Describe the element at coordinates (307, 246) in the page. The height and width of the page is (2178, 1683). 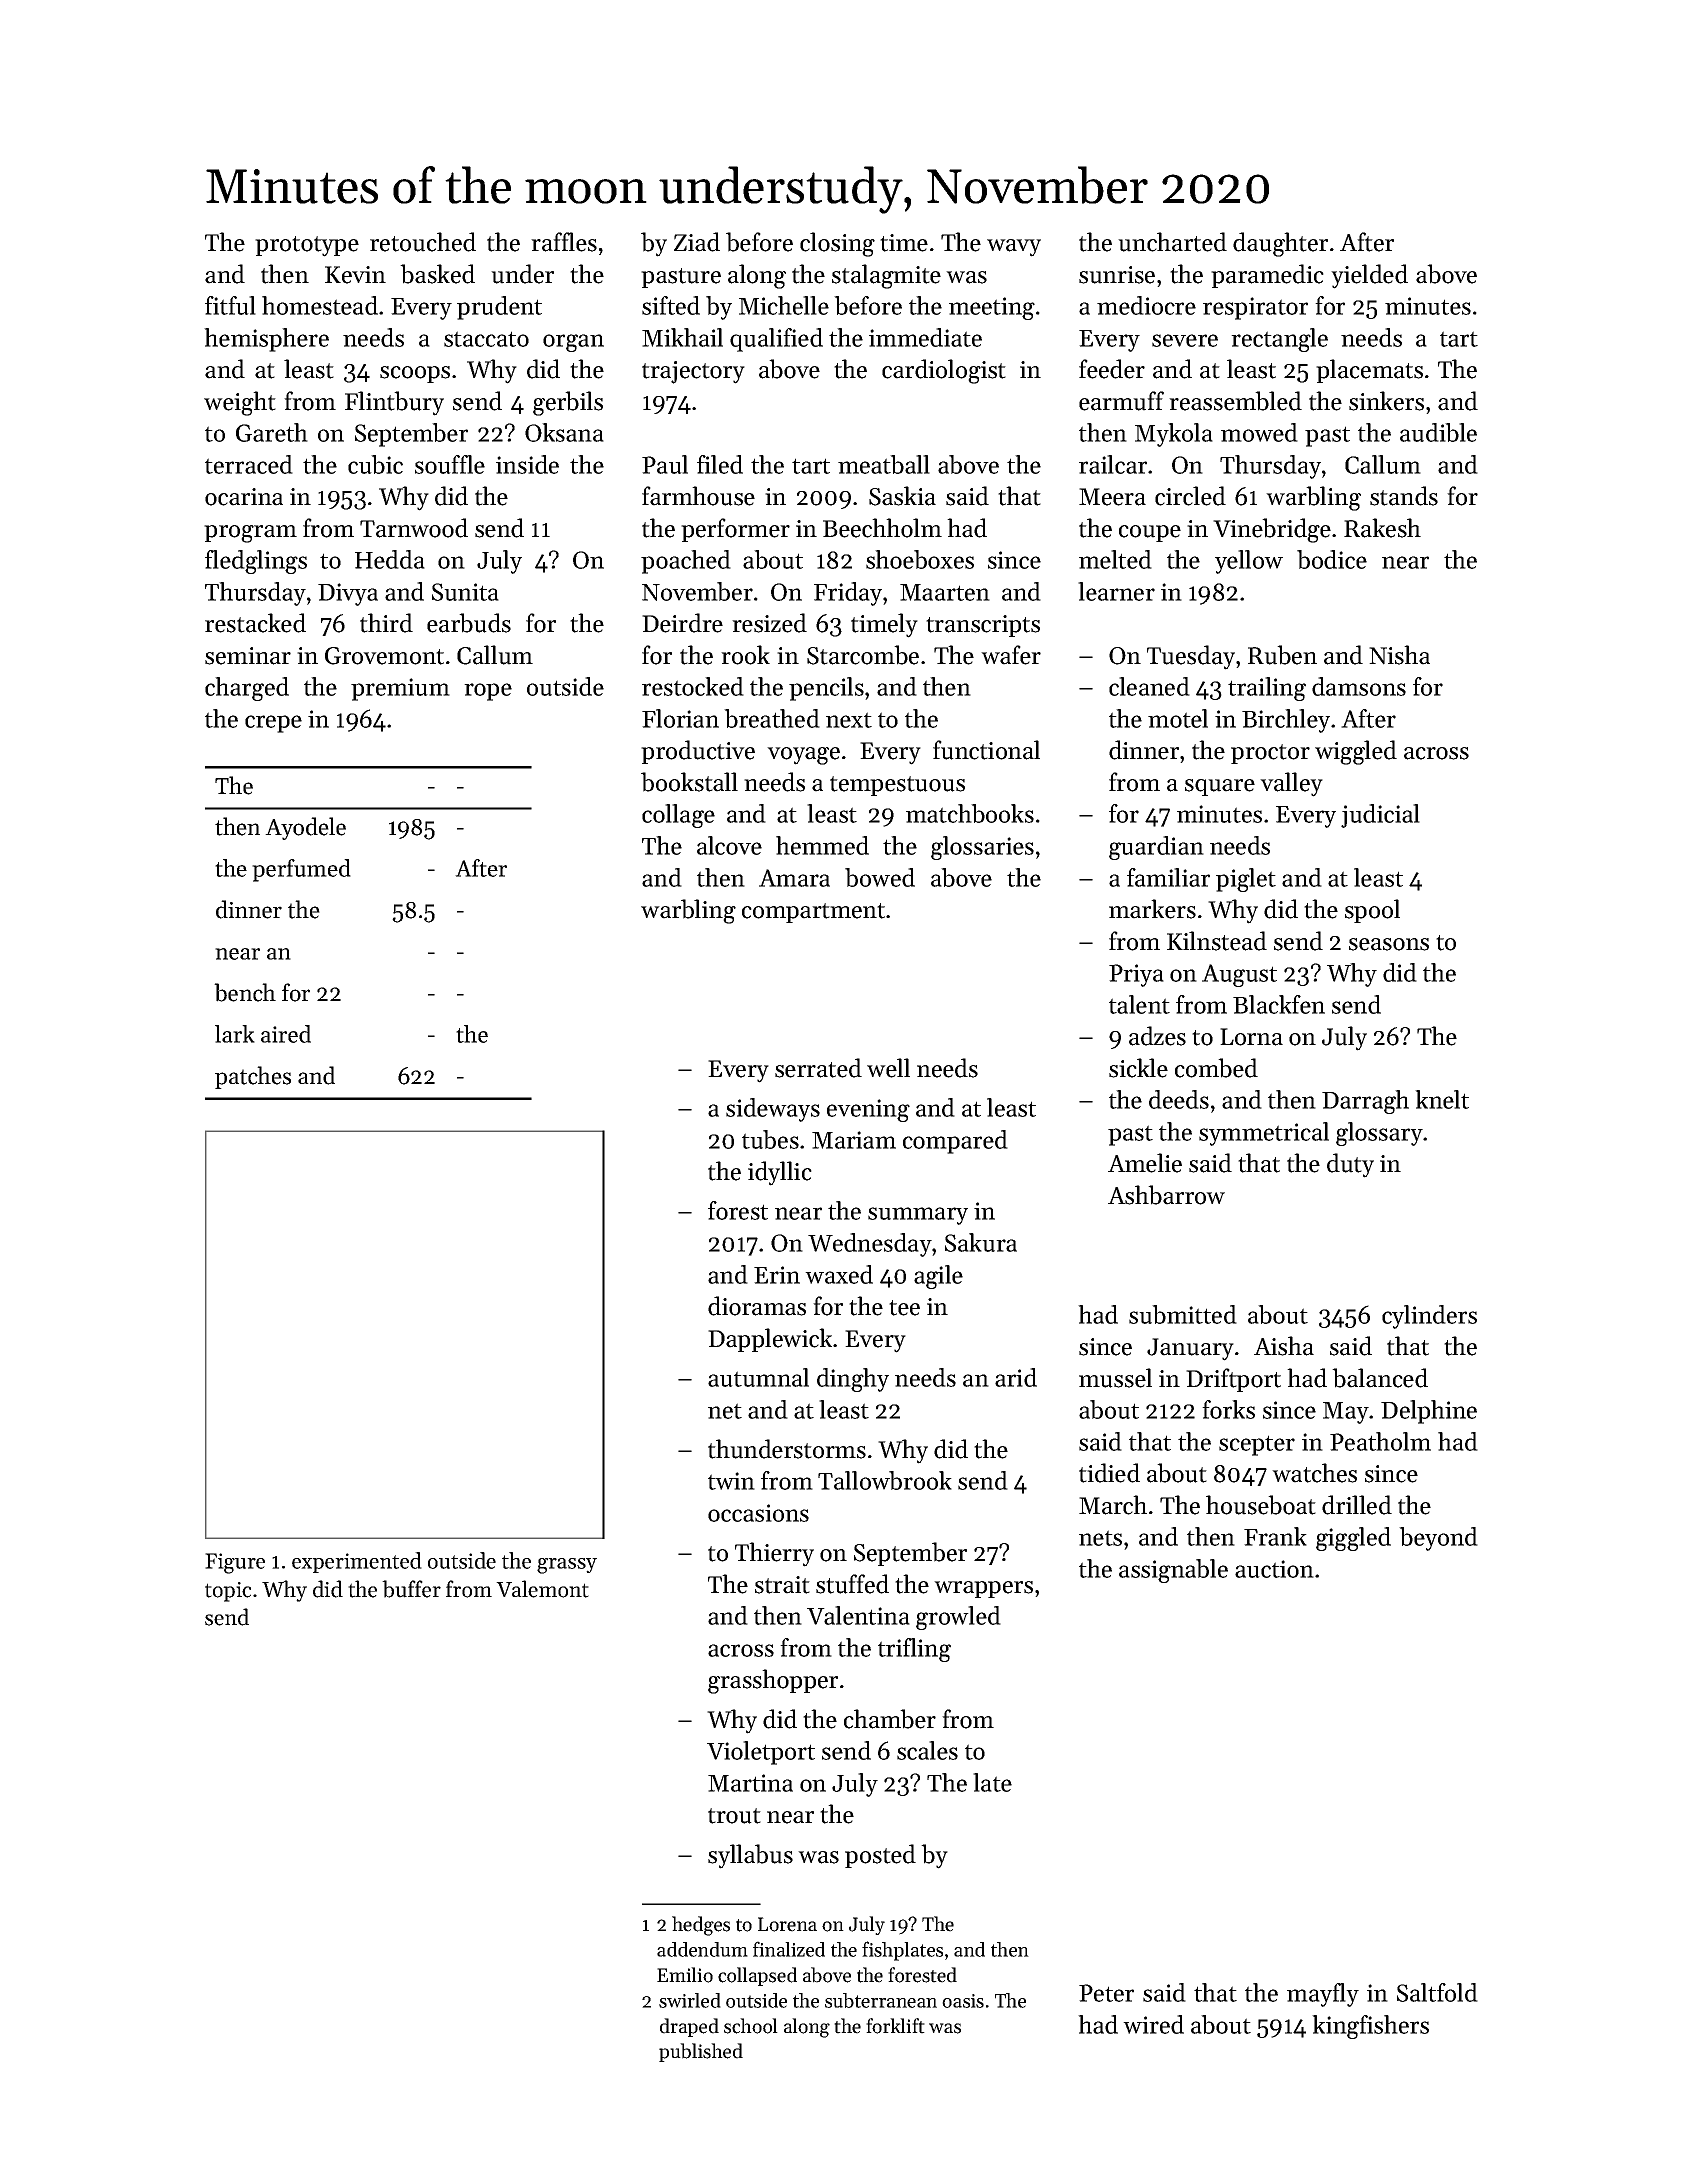
I see `prototype` at that location.
